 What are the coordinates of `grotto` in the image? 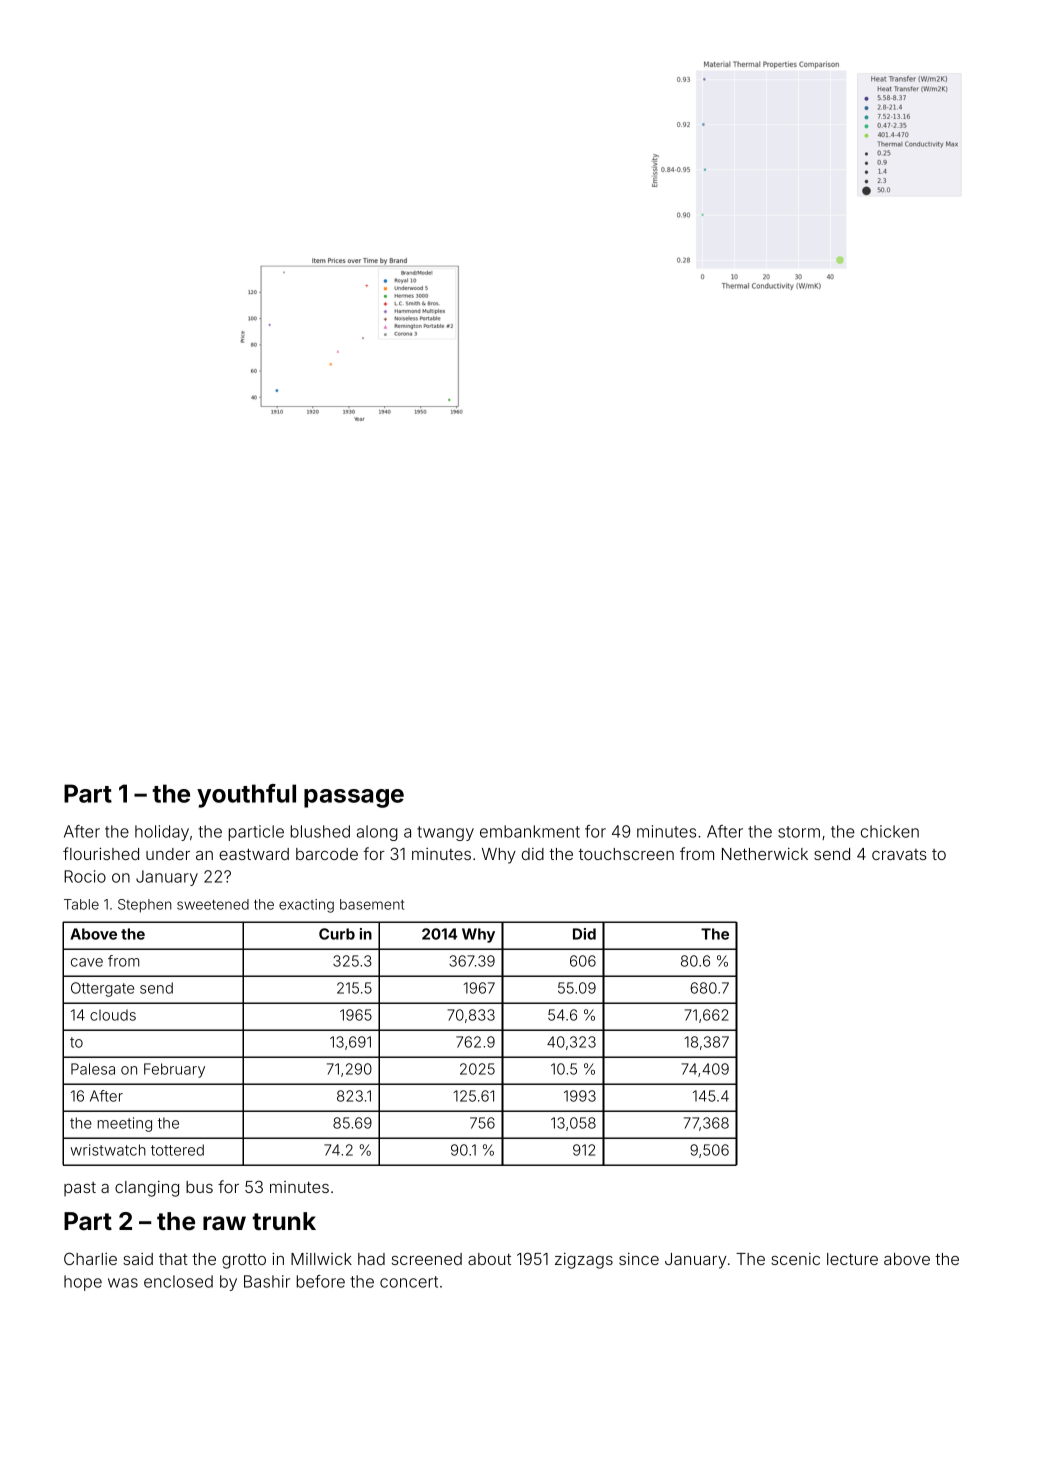 It's located at (244, 1261).
